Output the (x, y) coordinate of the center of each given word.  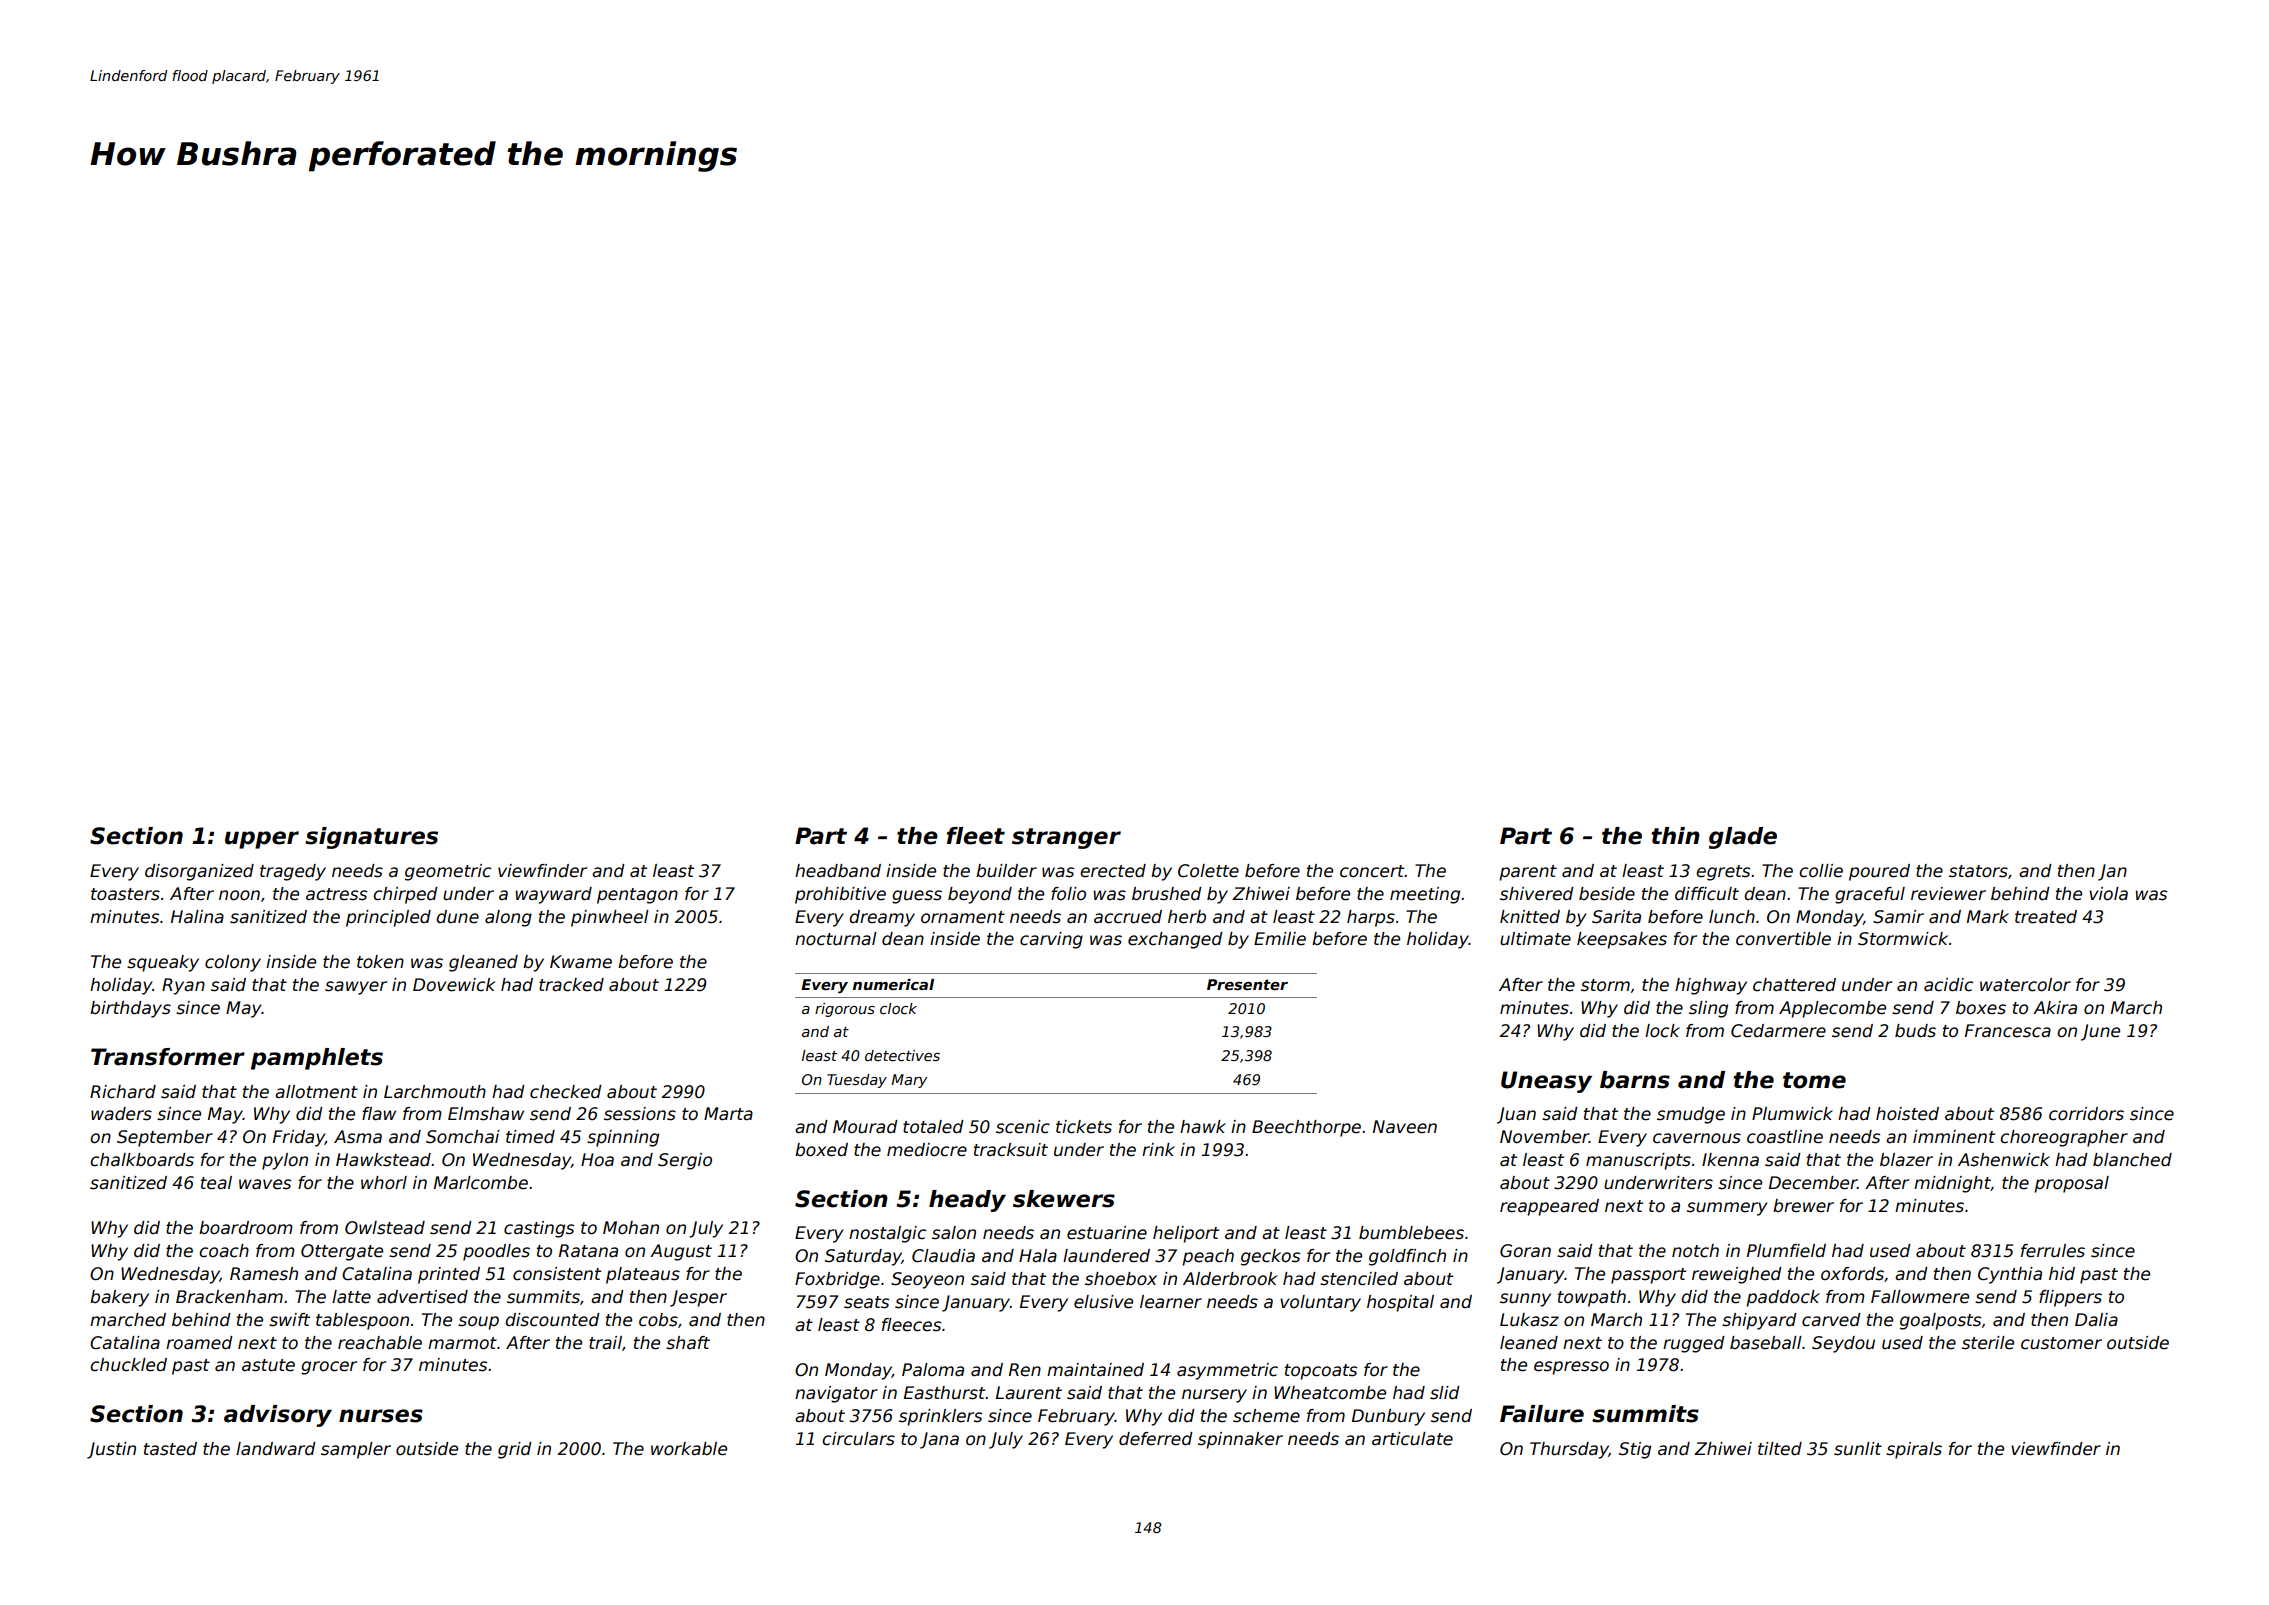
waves (265, 1184)
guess (917, 897)
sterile (1988, 1343)
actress (336, 894)
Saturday (863, 1257)
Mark (1988, 917)
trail (605, 1343)
